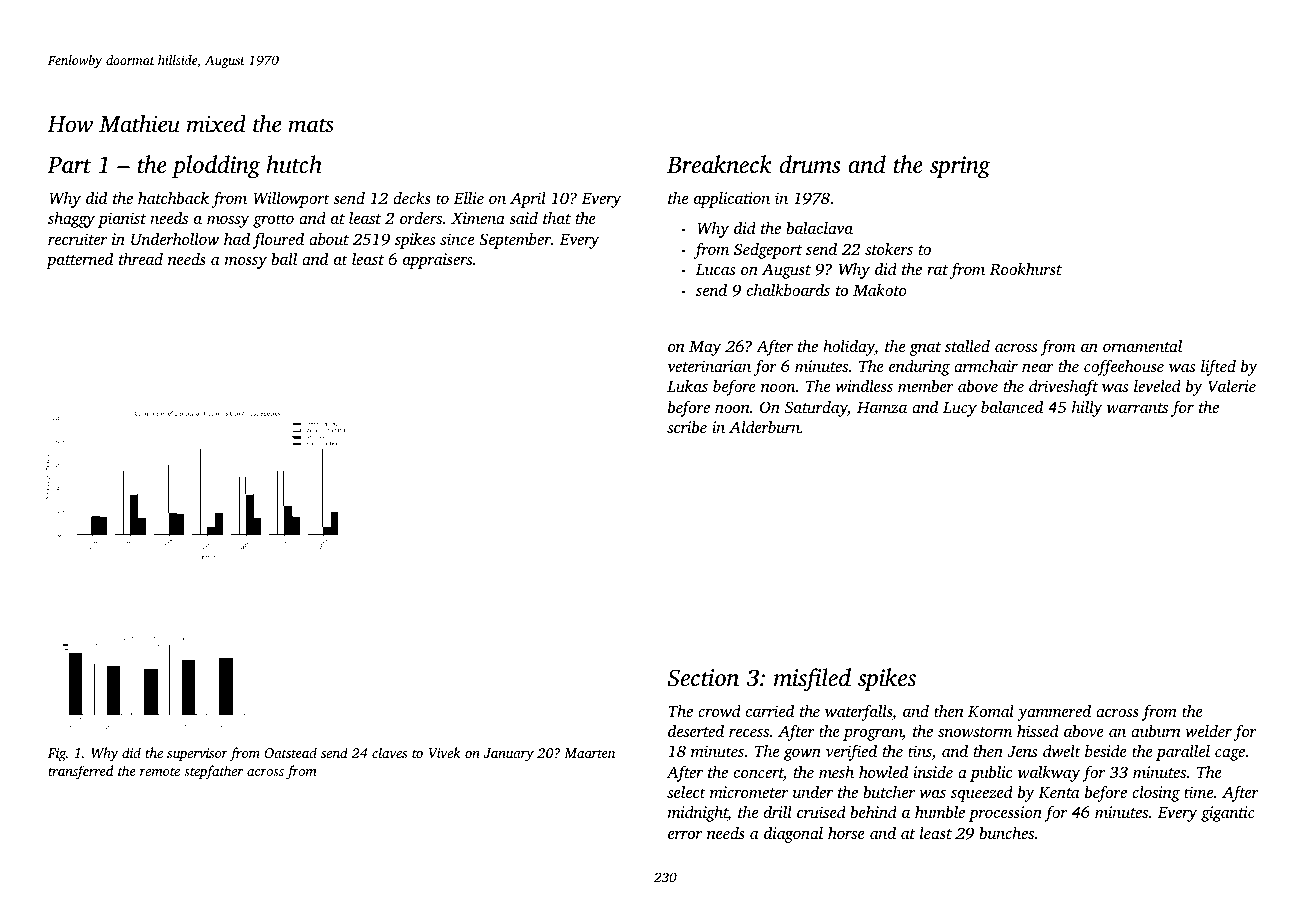  Describe the element at coordinates (687, 385) in the image. I see `Lukas` at that location.
